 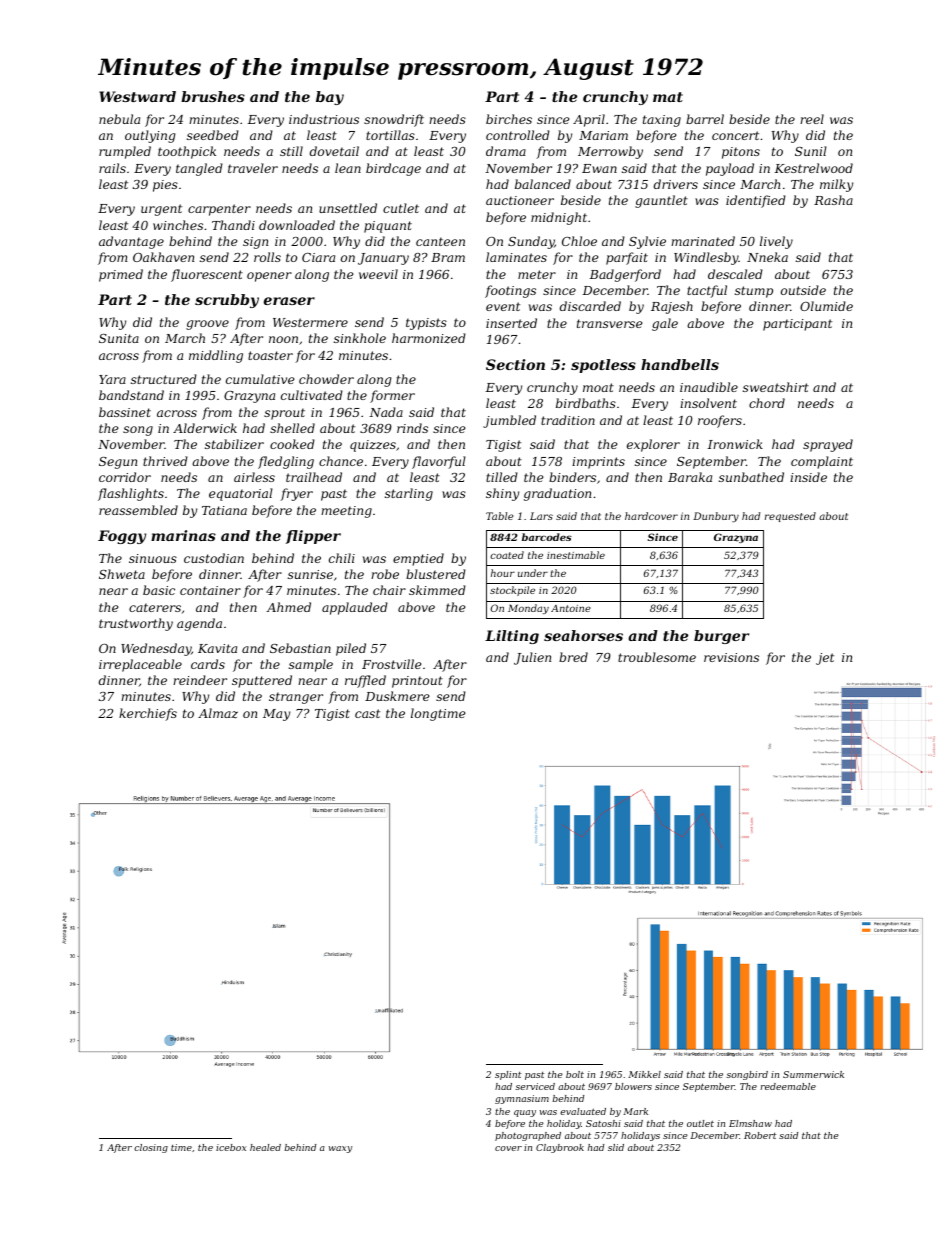 I want to click on cast, so click(x=367, y=713).
